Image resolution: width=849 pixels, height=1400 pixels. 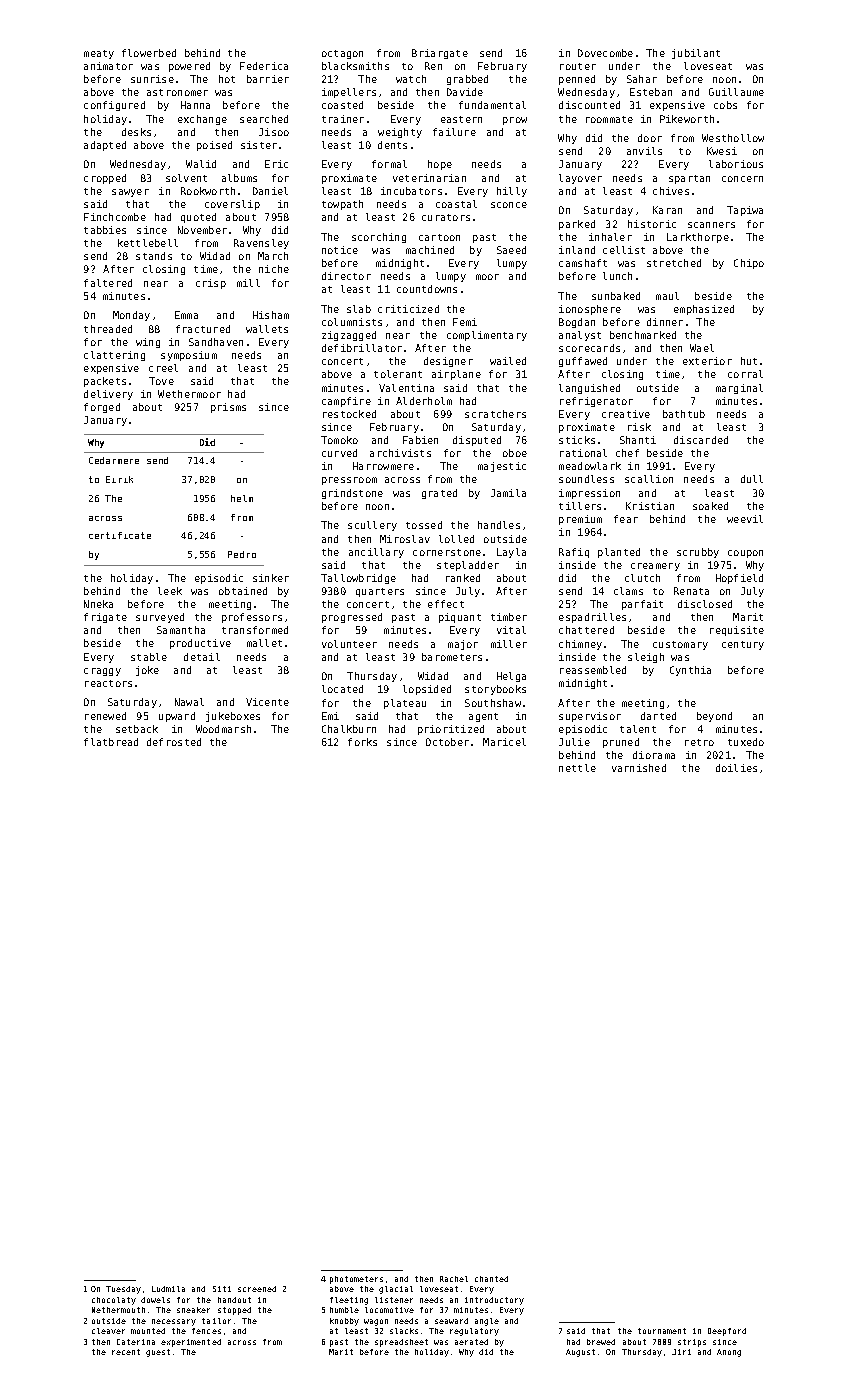 I want to click on recent, so click(x=126, y=1352).
